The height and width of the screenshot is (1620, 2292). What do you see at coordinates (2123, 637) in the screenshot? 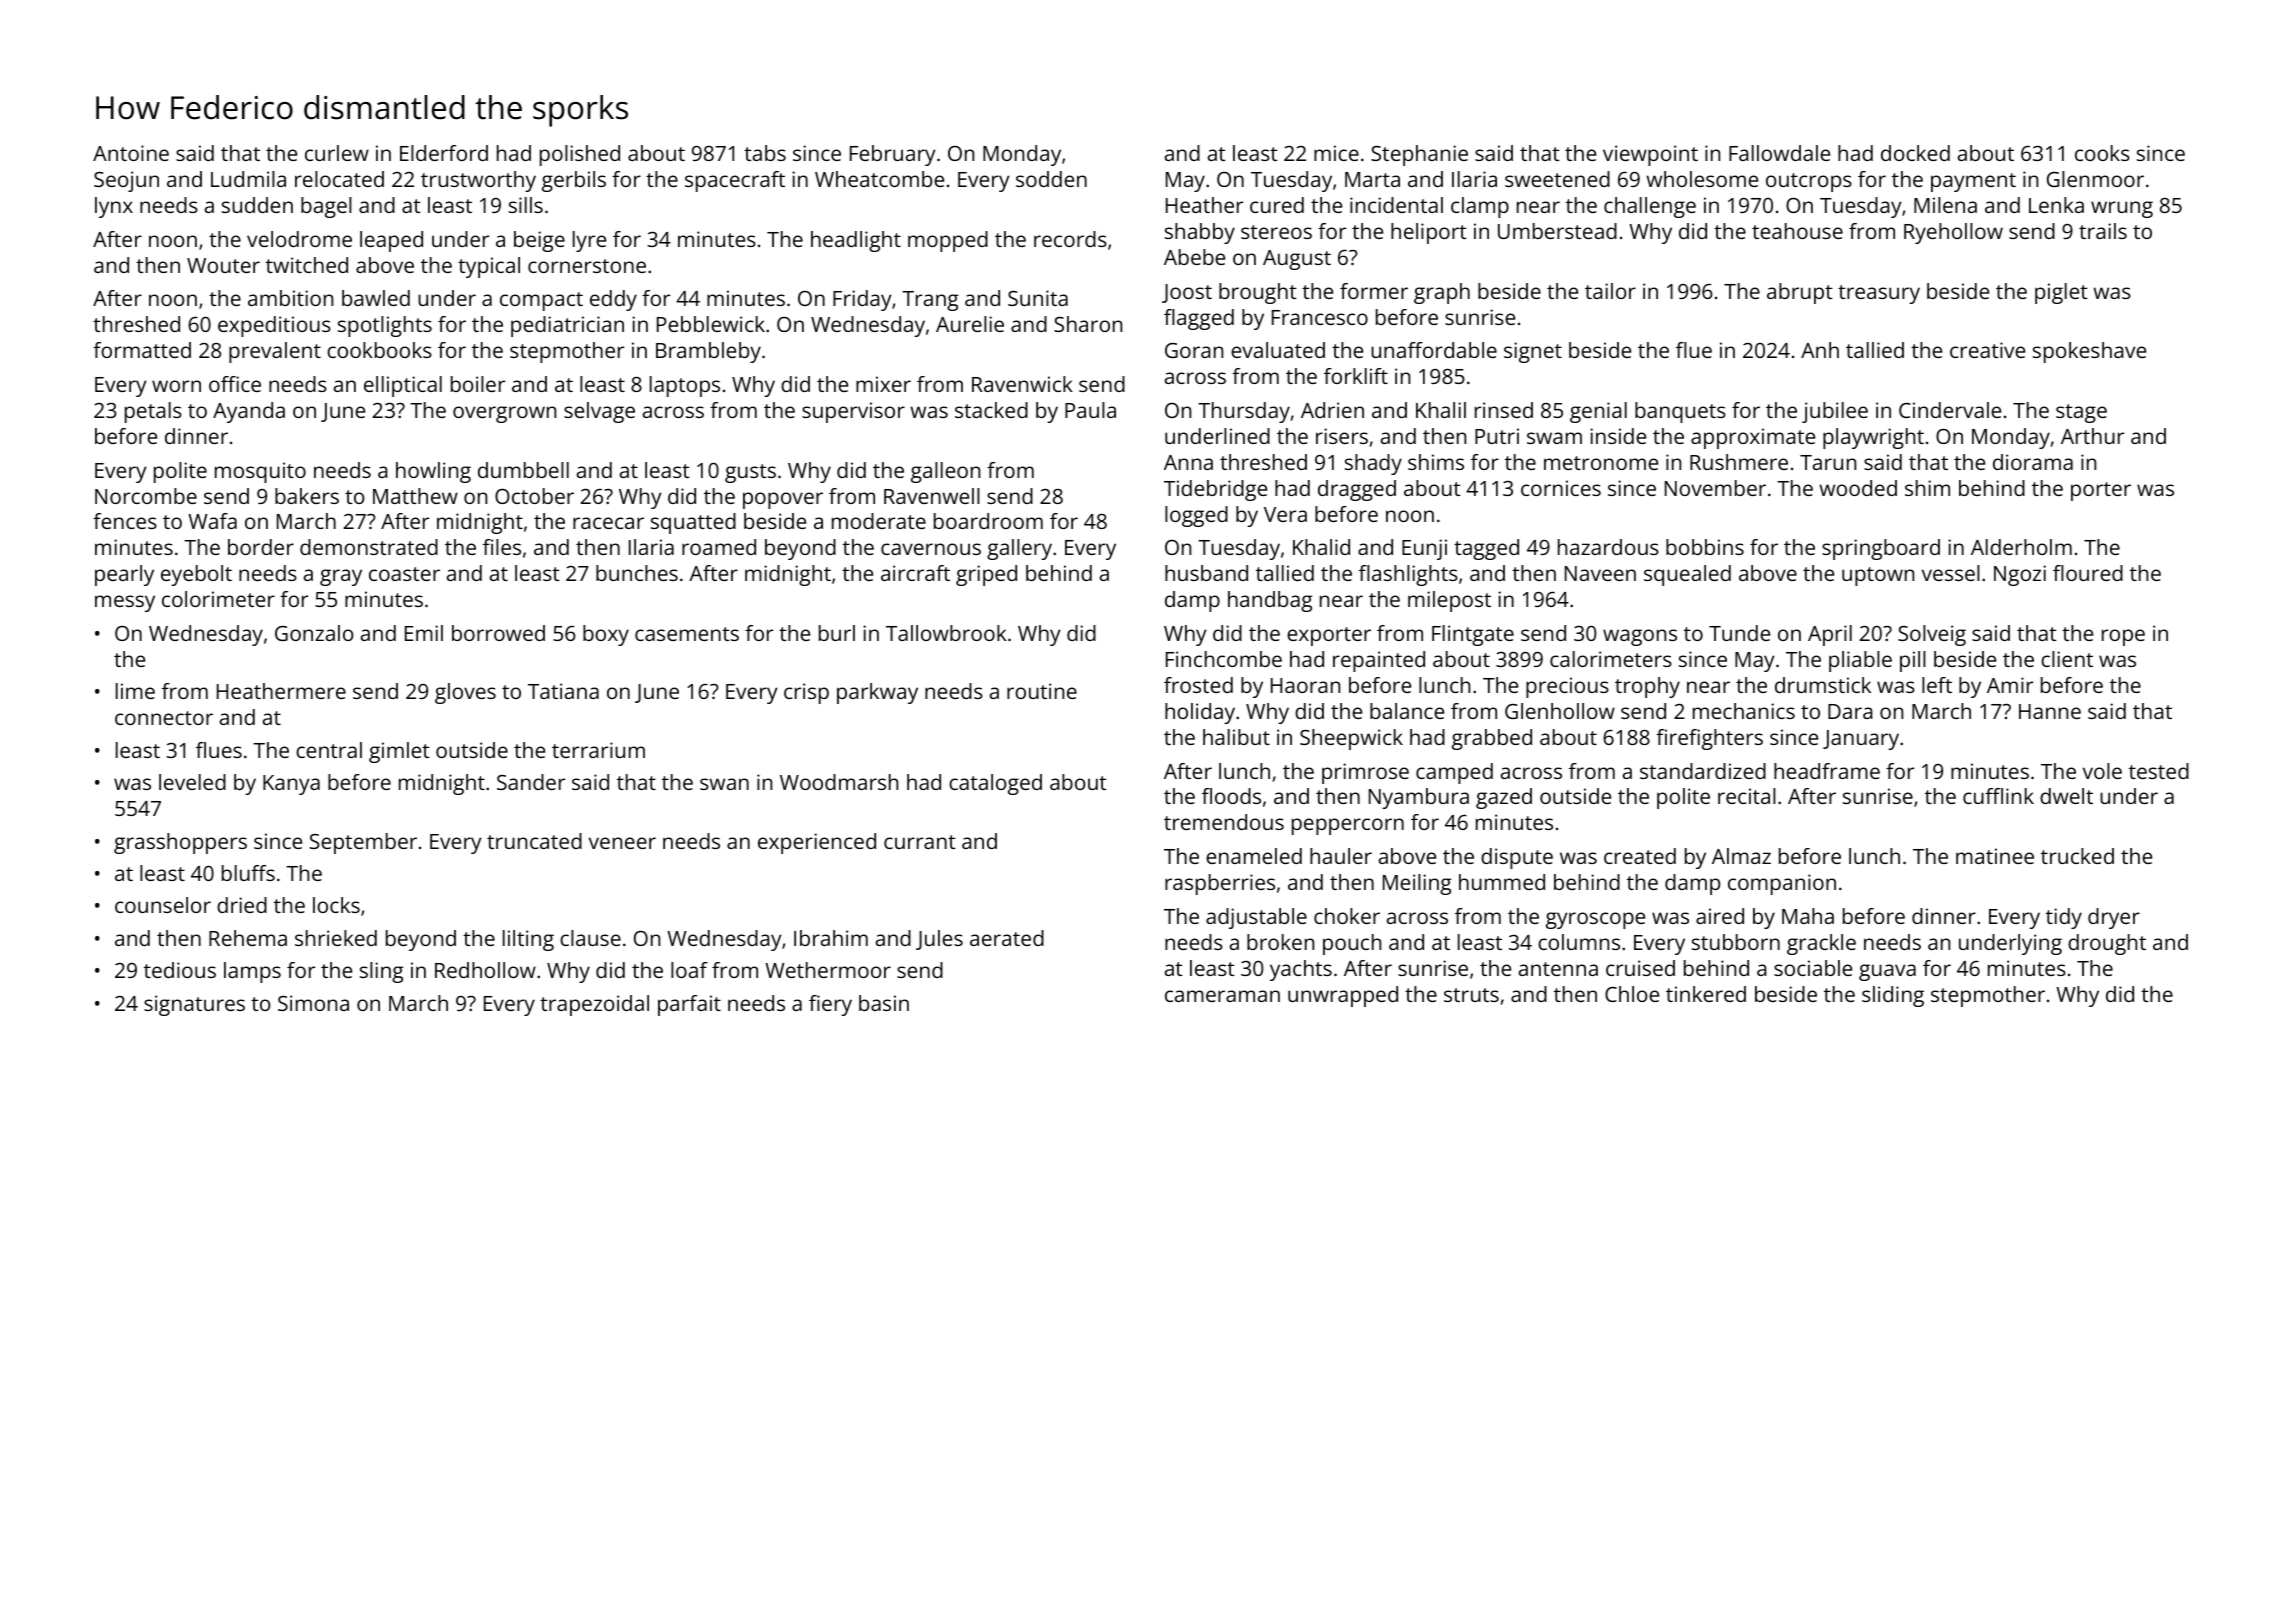
I see `rope` at bounding box center [2123, 637].
